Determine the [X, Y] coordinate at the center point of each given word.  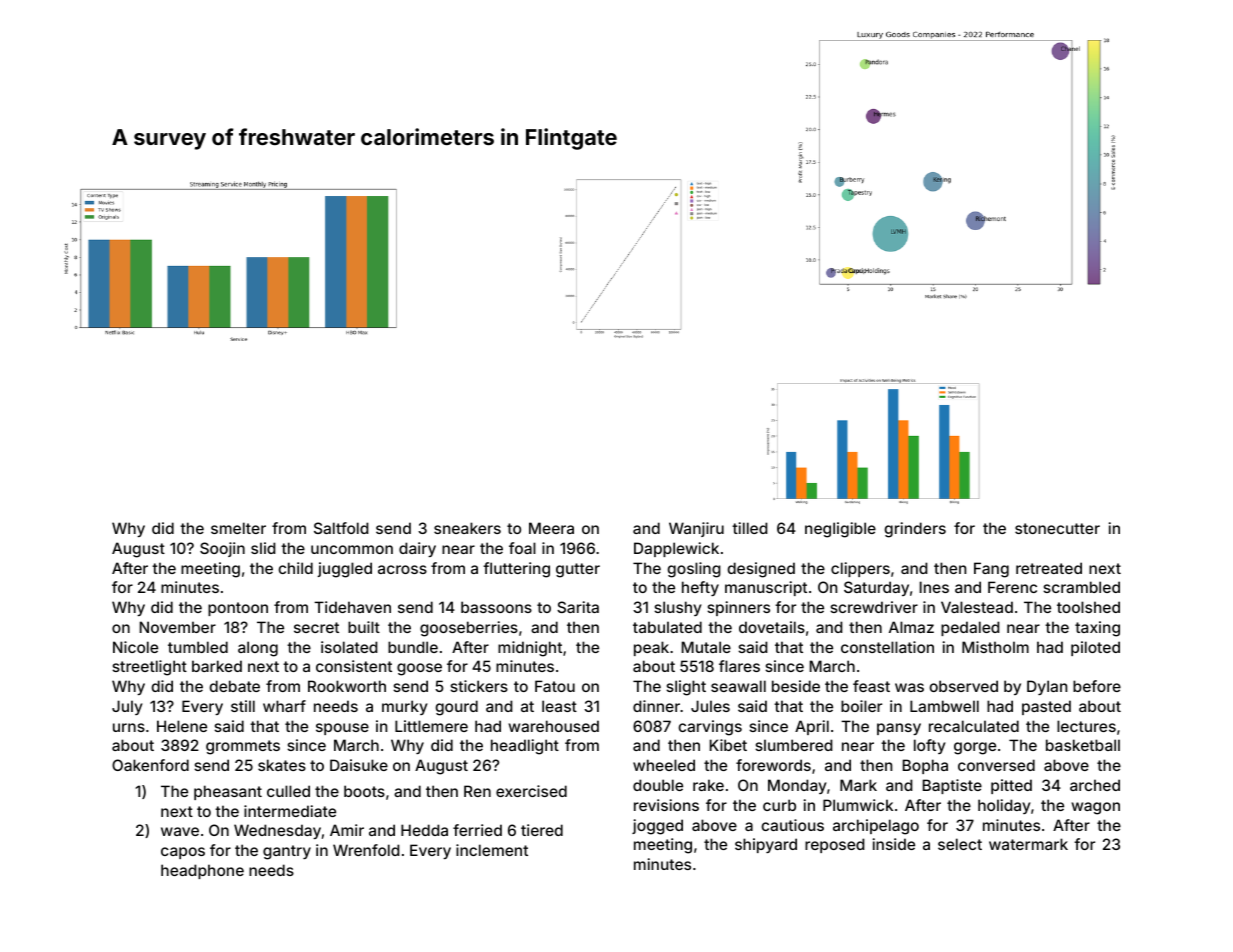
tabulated [667, 627]
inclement [492, 850]
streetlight [149, 668]
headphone [202, 871]
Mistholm [995, 647]
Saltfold [341, 528]
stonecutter [1057, 528]
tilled [750, 528]
